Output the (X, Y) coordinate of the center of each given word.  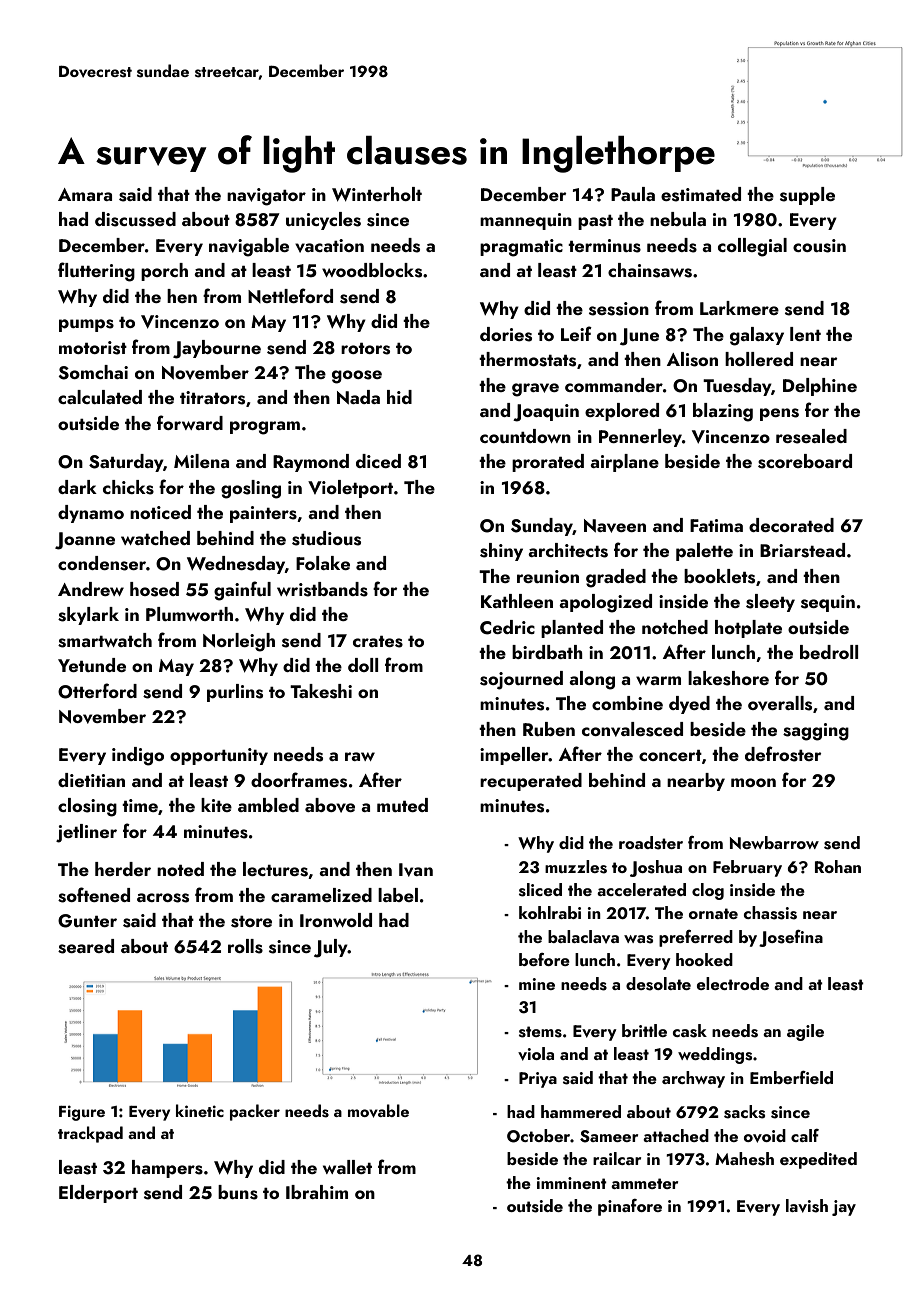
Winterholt (377, 194)
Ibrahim (317, 1192)
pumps (86, 325)
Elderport (98, 1194)
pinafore (630, 1207)
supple (807, 196)
